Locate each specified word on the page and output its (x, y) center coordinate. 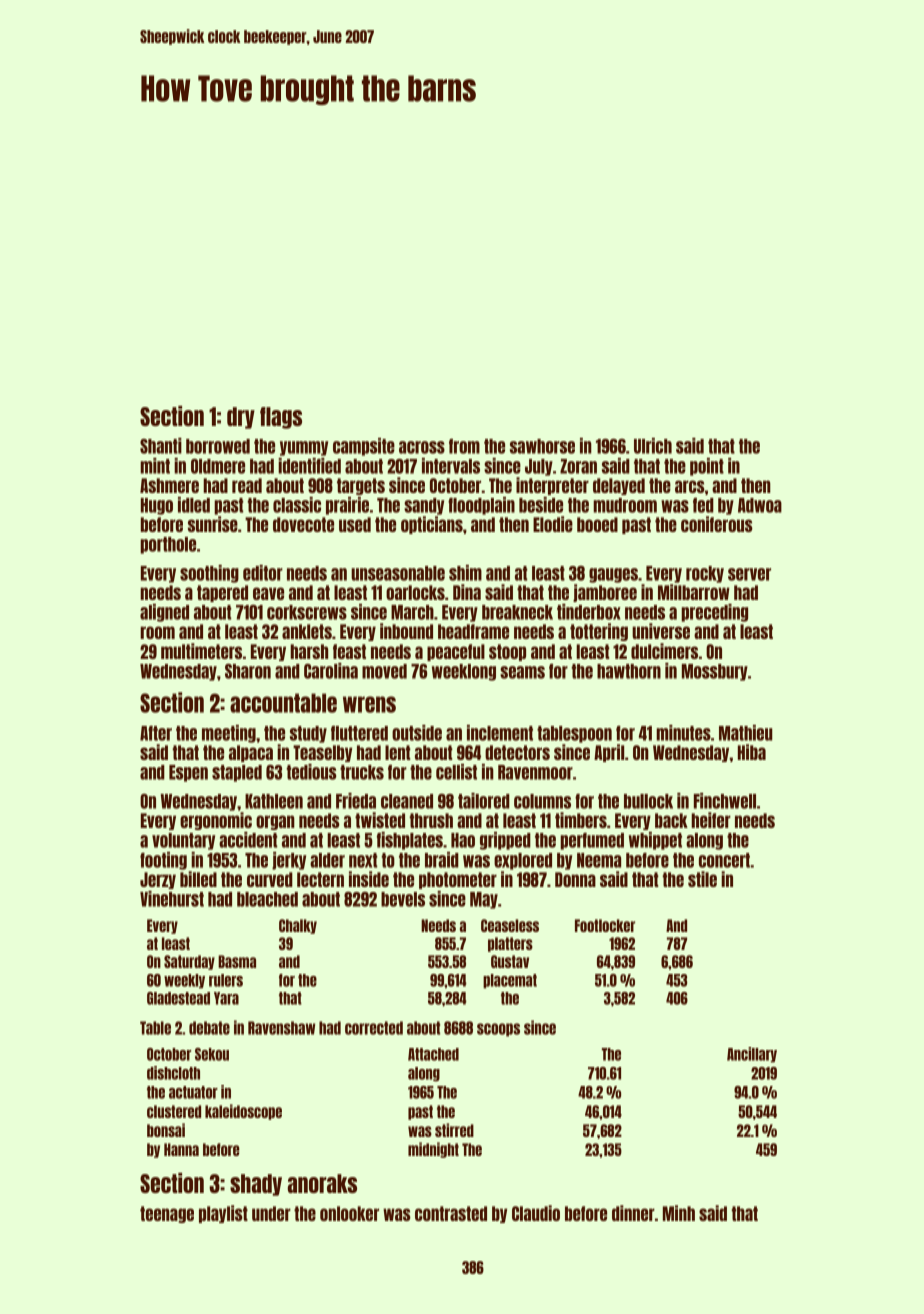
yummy (304, 448)
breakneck (517, 612)
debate (209, 1028)
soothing (209, 574)
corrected (374, 1028)
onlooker (349, 1213)
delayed (619, 486)
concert (724, 860)
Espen (188, 773)
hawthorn (629, 671)
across (422, 447)
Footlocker (605, 925)
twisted (380, 820)
